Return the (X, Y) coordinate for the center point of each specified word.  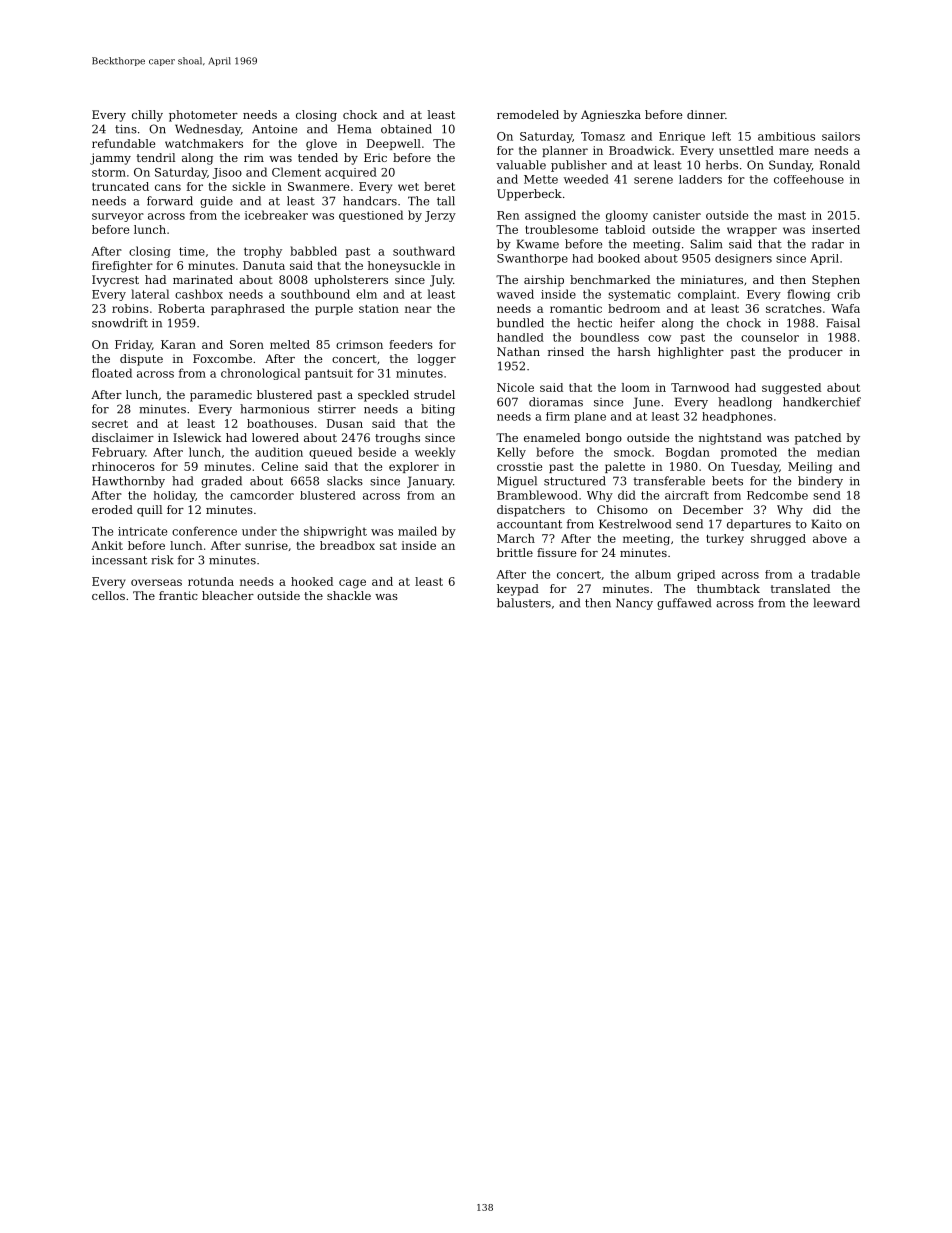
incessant (119, 560)
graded (221, 482)
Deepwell (394, 144)
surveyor (118, 217)
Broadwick (640, 150)
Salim (707, 244)
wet (408, 187)
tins (126, 129)
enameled (552, 437)
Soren (247, 344)
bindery (820, 482)
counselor (770, 337)
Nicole (515, 387)
